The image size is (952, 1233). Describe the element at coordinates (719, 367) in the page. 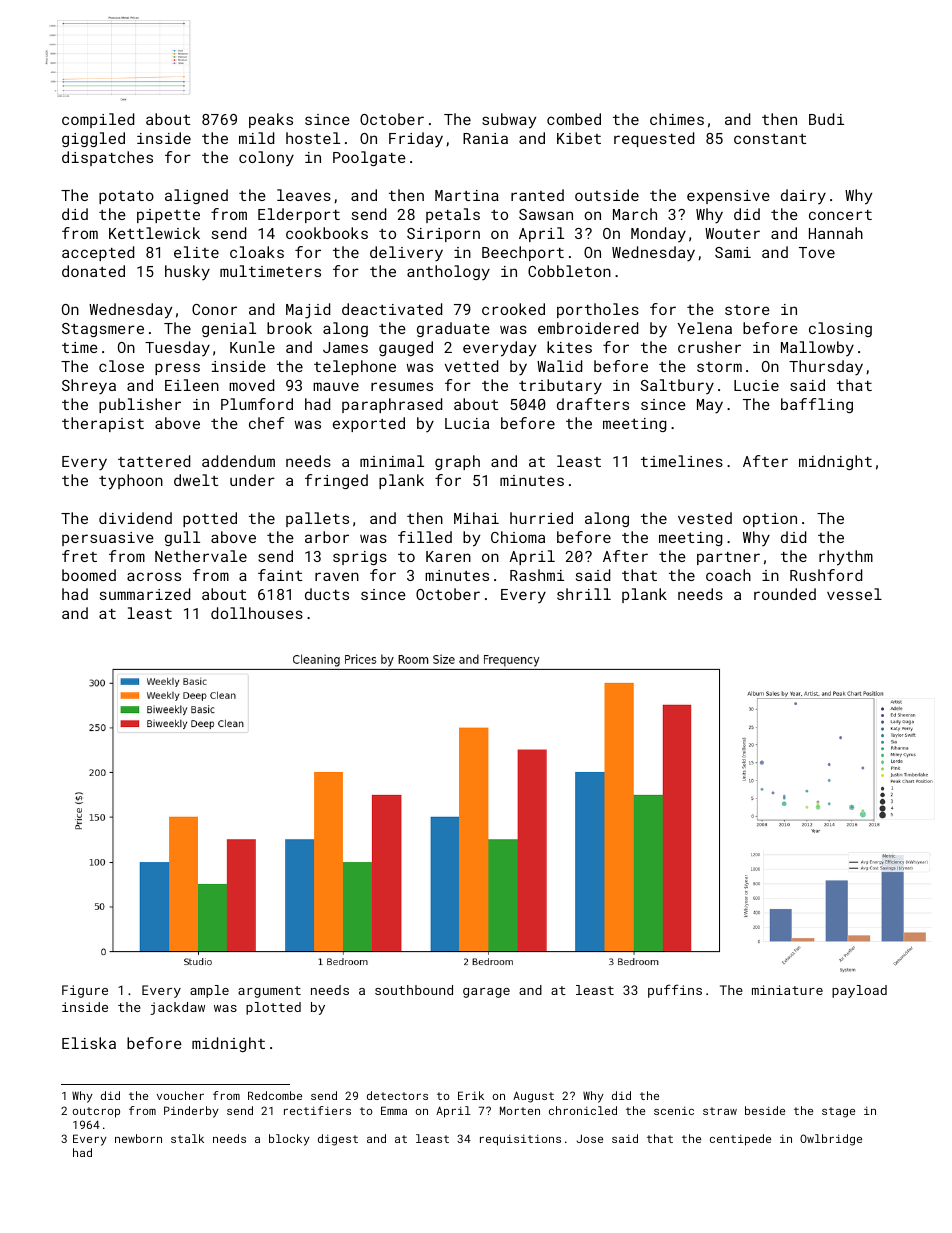

I see `storm` at that location.
